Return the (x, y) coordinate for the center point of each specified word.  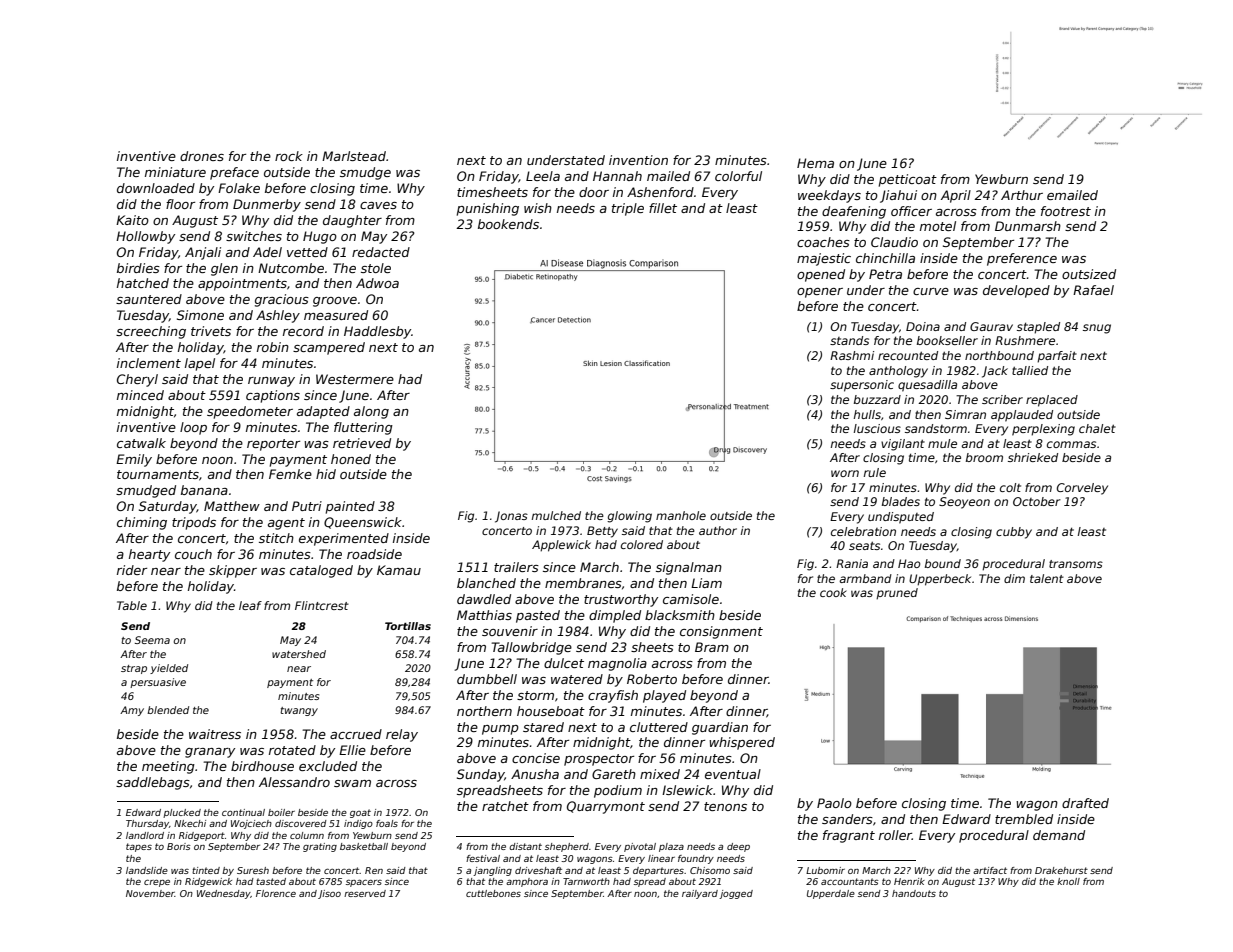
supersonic (862, 386)
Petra (885, 274)
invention (638, 160)
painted (350, 507)
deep (738, 847)
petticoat (908, 180)
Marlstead (354, 156)
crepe (157, 883)
